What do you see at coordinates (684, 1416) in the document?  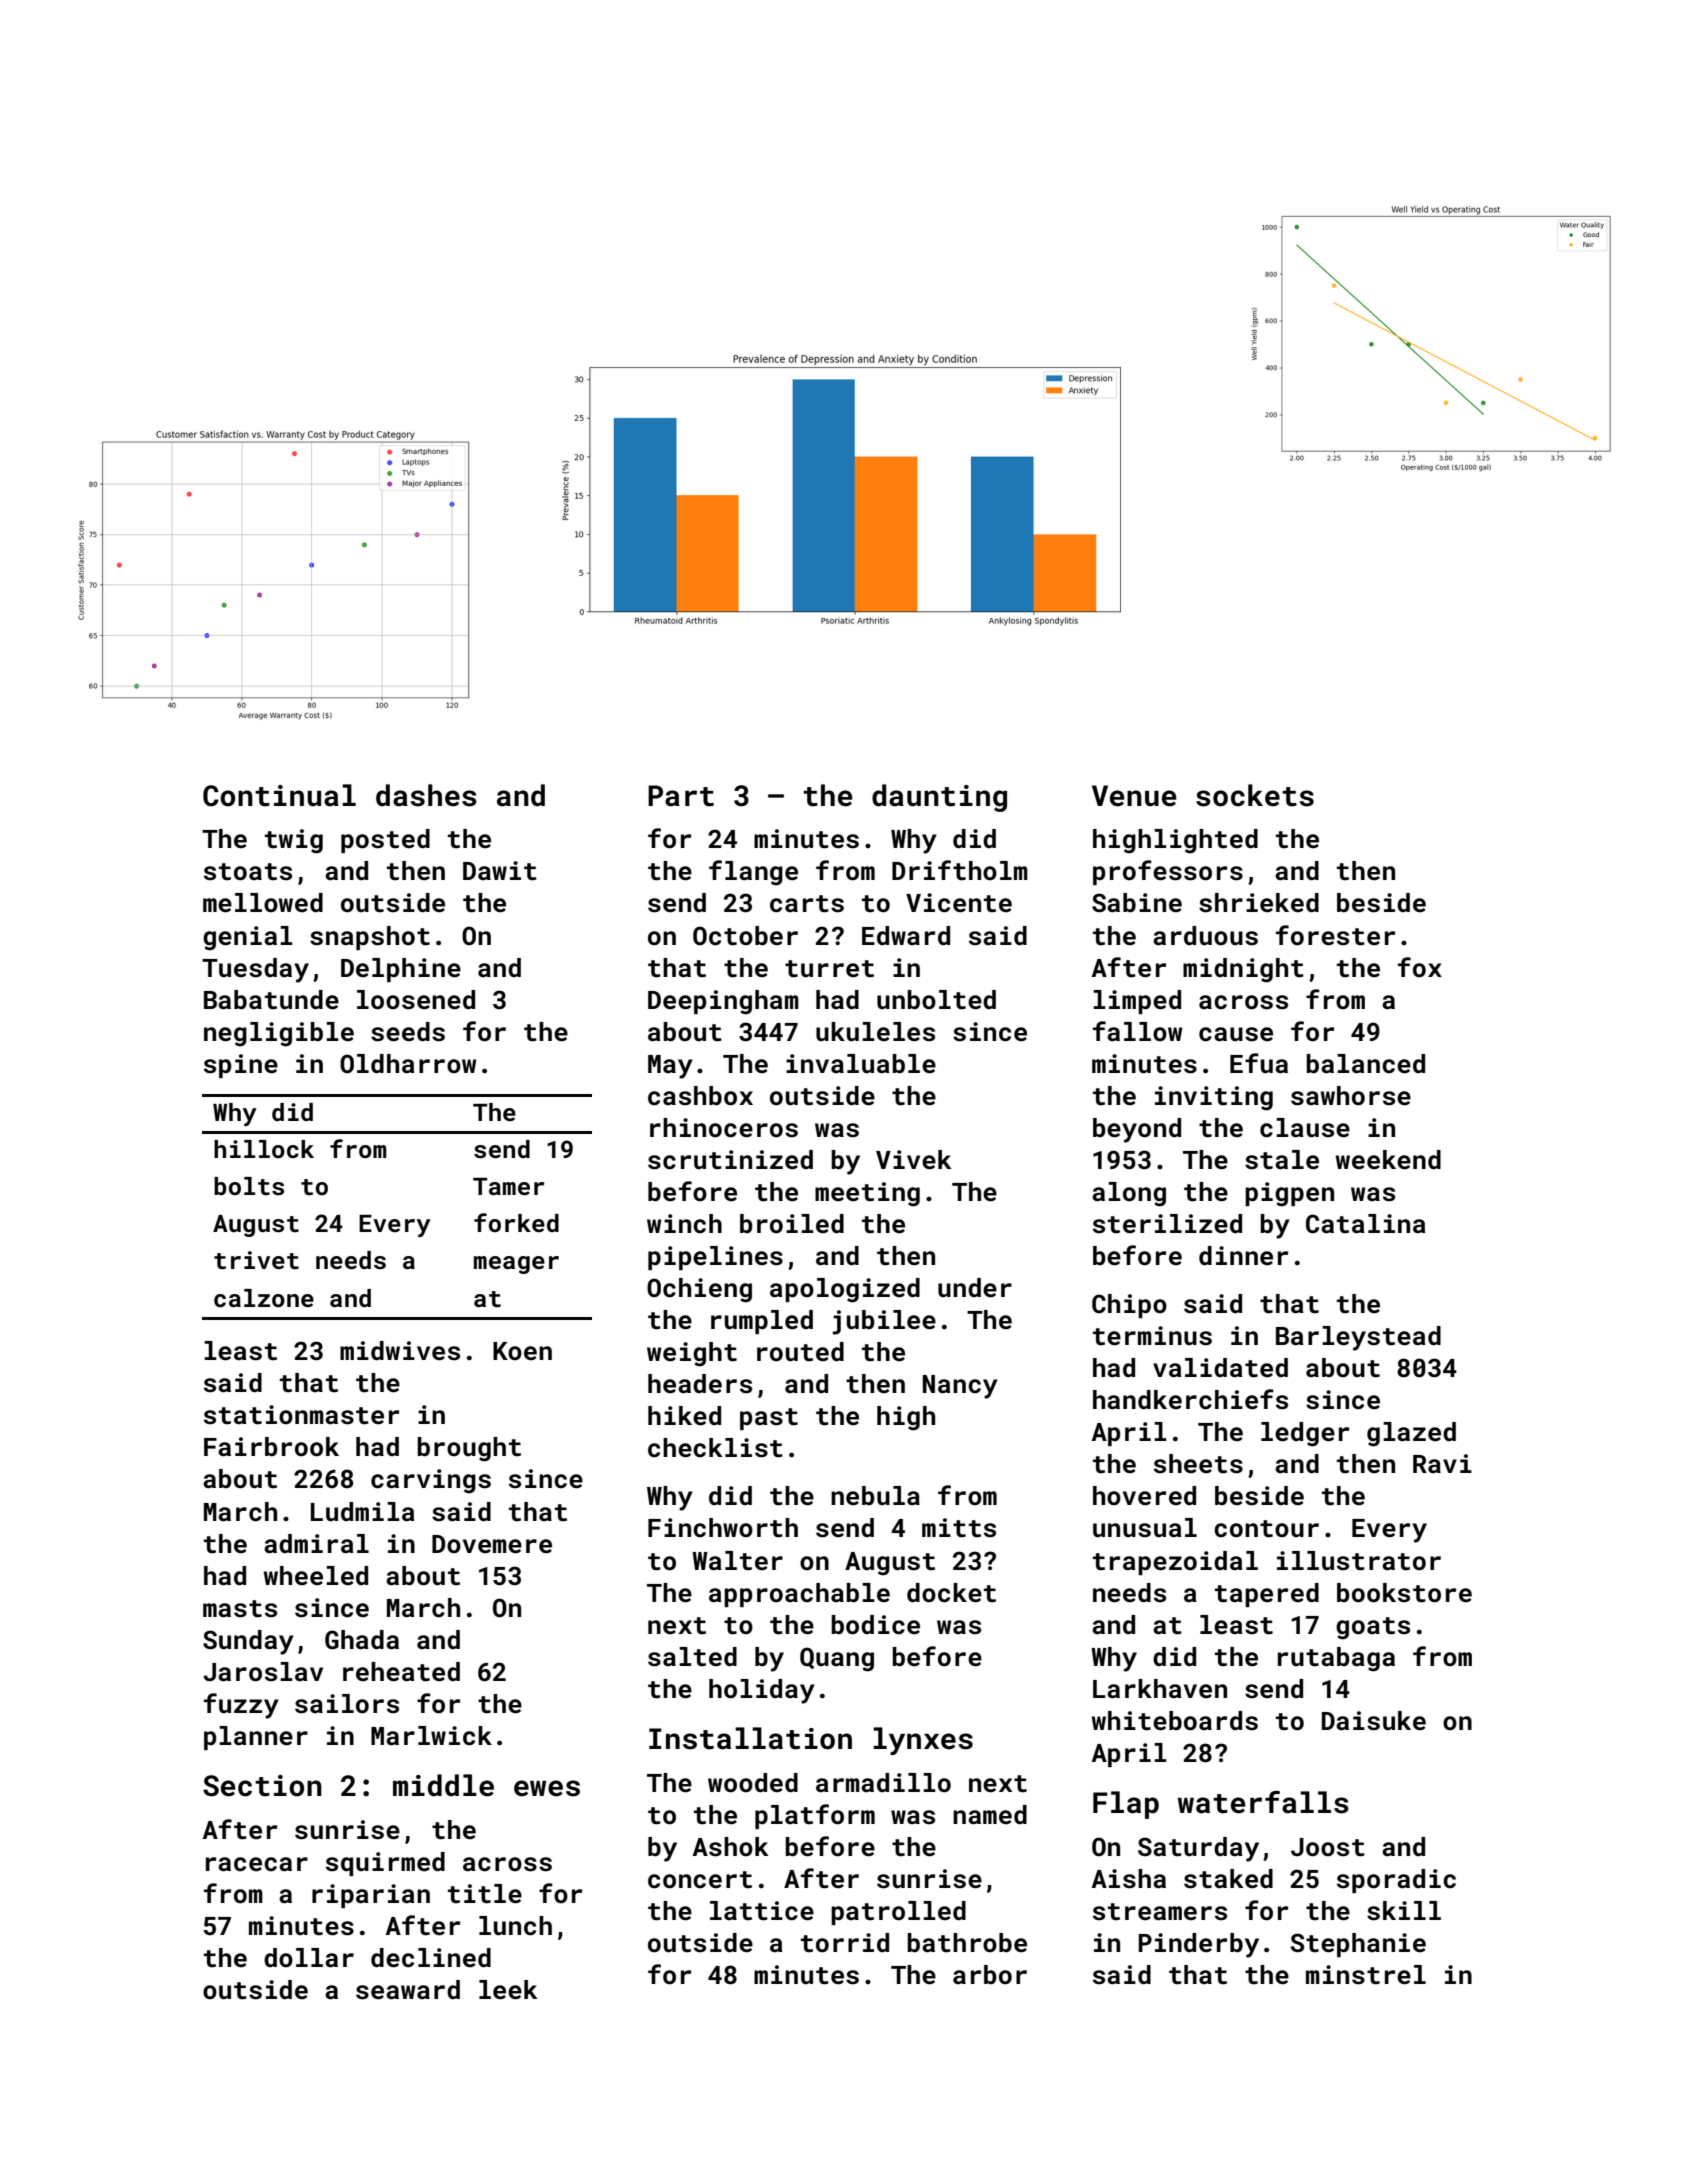 I see `hiked` at bounding box center [684, 1416].
